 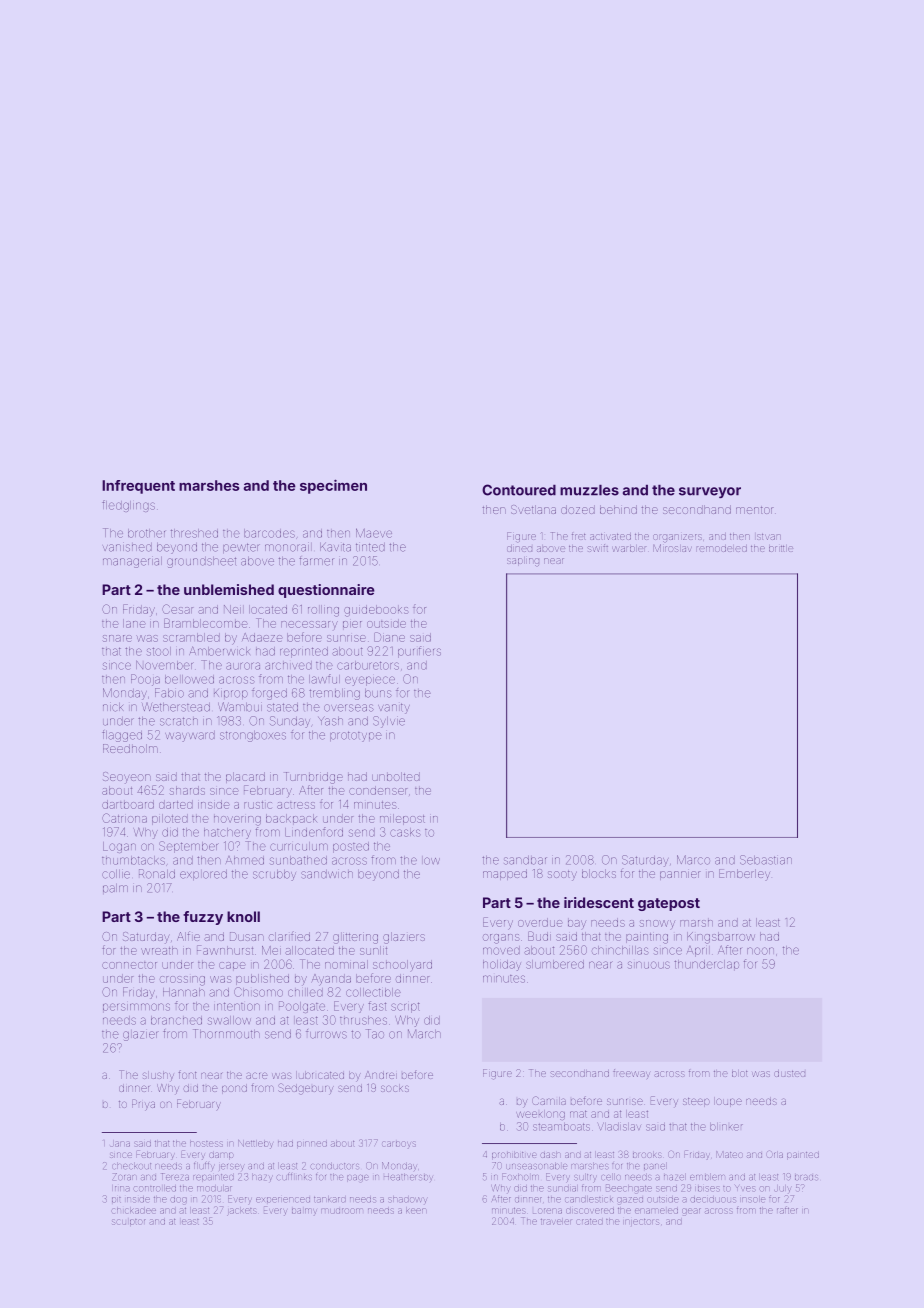 What do you see at coordinates (631, 1074) in the screenshot?
I see `freeway` at bounding box center [631, 1074].
